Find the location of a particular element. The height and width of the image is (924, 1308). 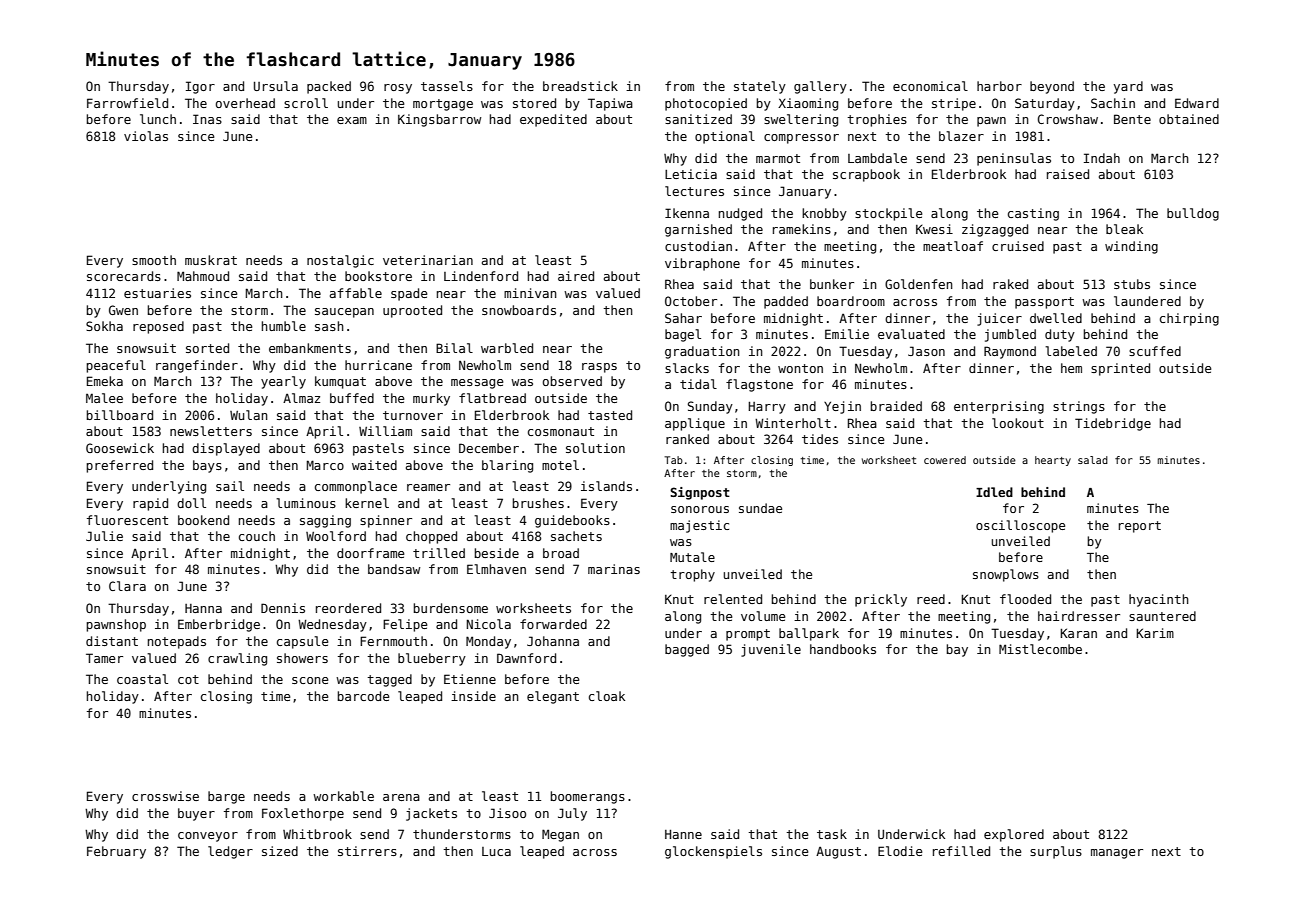

February is located at coordinates (116, 852).
